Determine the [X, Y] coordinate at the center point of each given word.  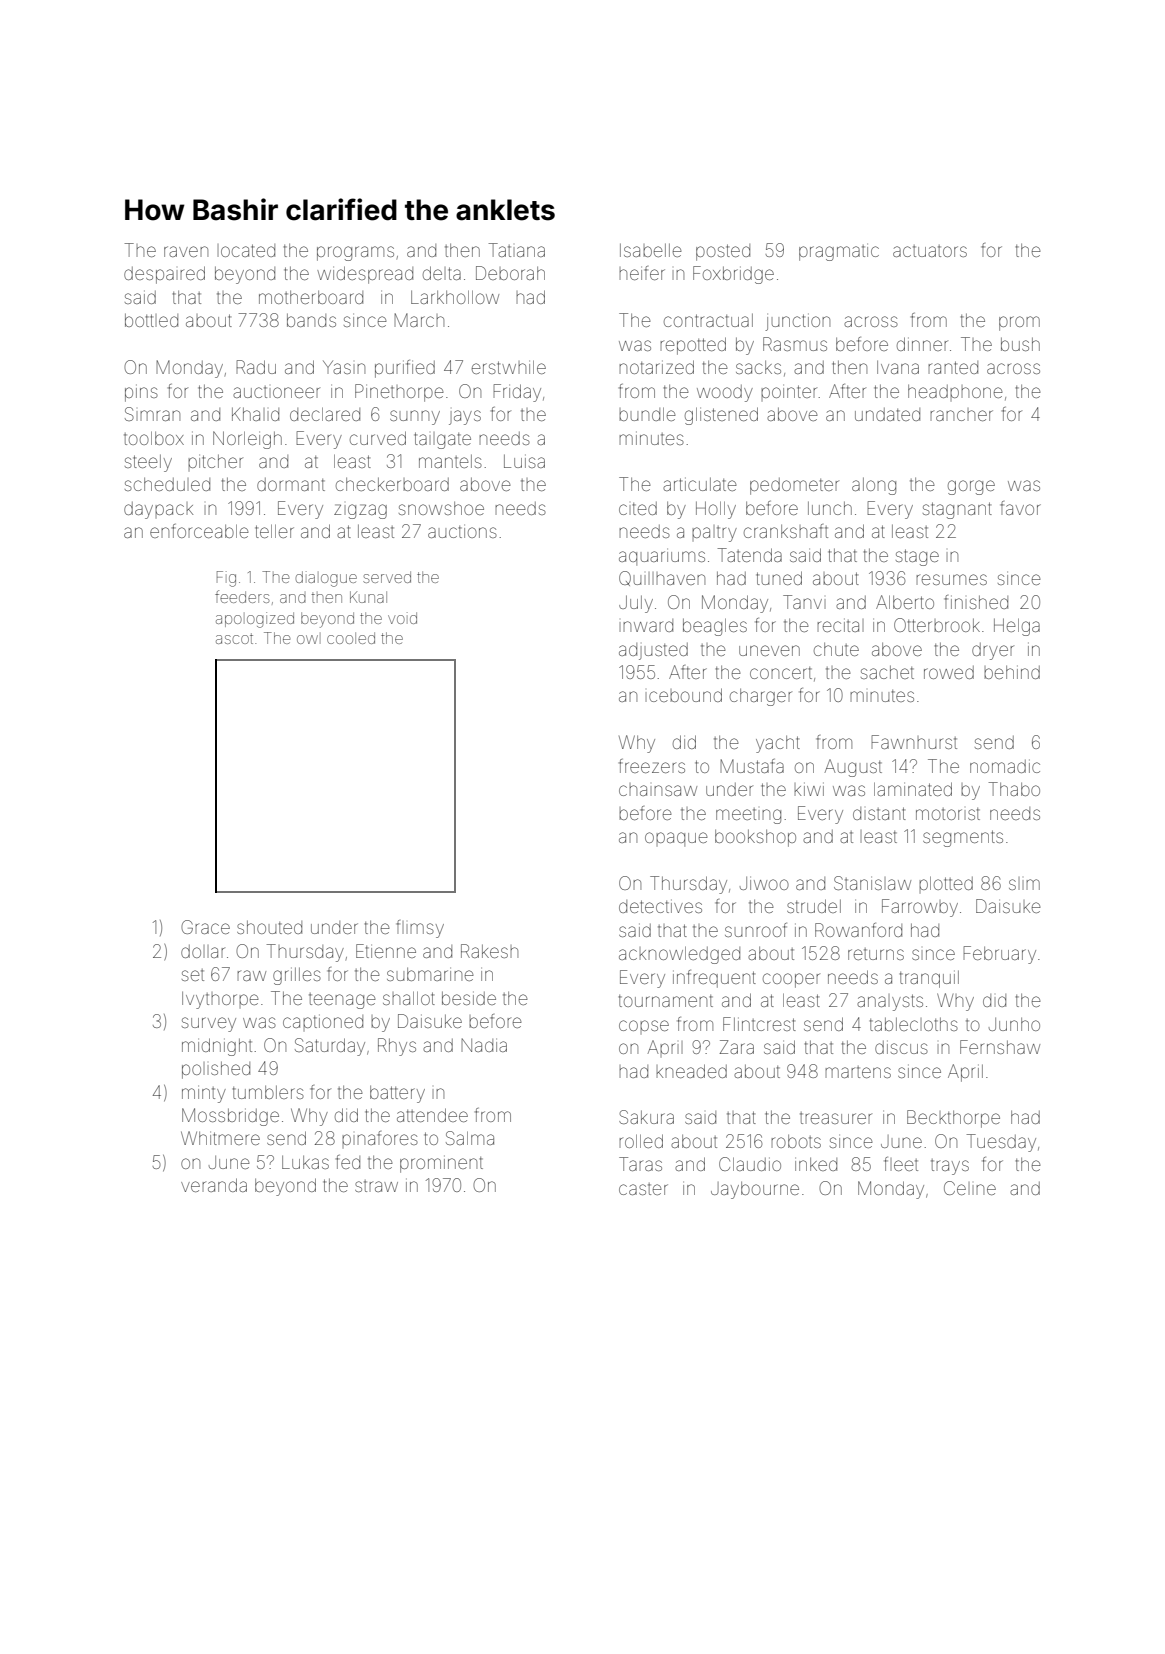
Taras [640, 1164]
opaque [676, 839]
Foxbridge [733, 275]
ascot [234, 638]
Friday [517, 393]
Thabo [1014, 789]
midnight [217, 1047]
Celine [970, 1188]
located [248, 250]
